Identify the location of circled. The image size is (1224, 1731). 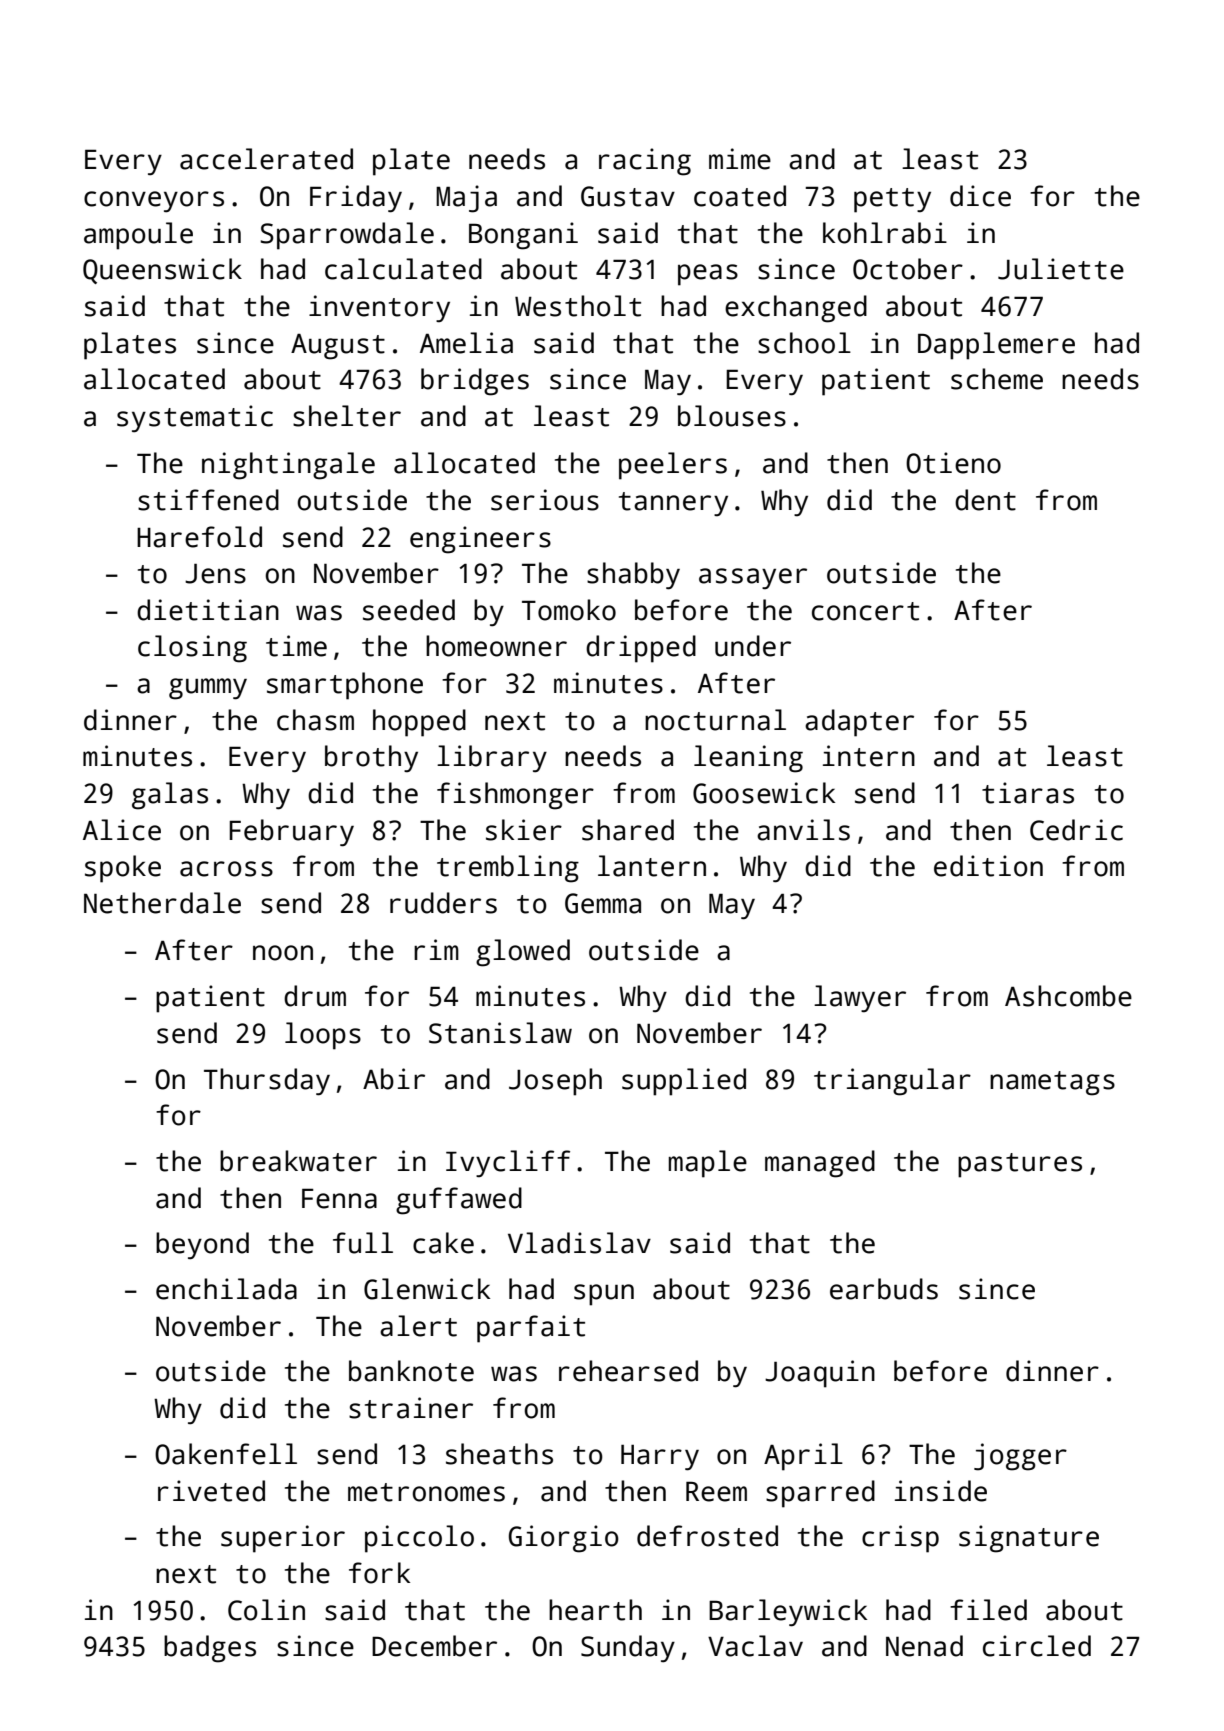
(1037, 1646).
